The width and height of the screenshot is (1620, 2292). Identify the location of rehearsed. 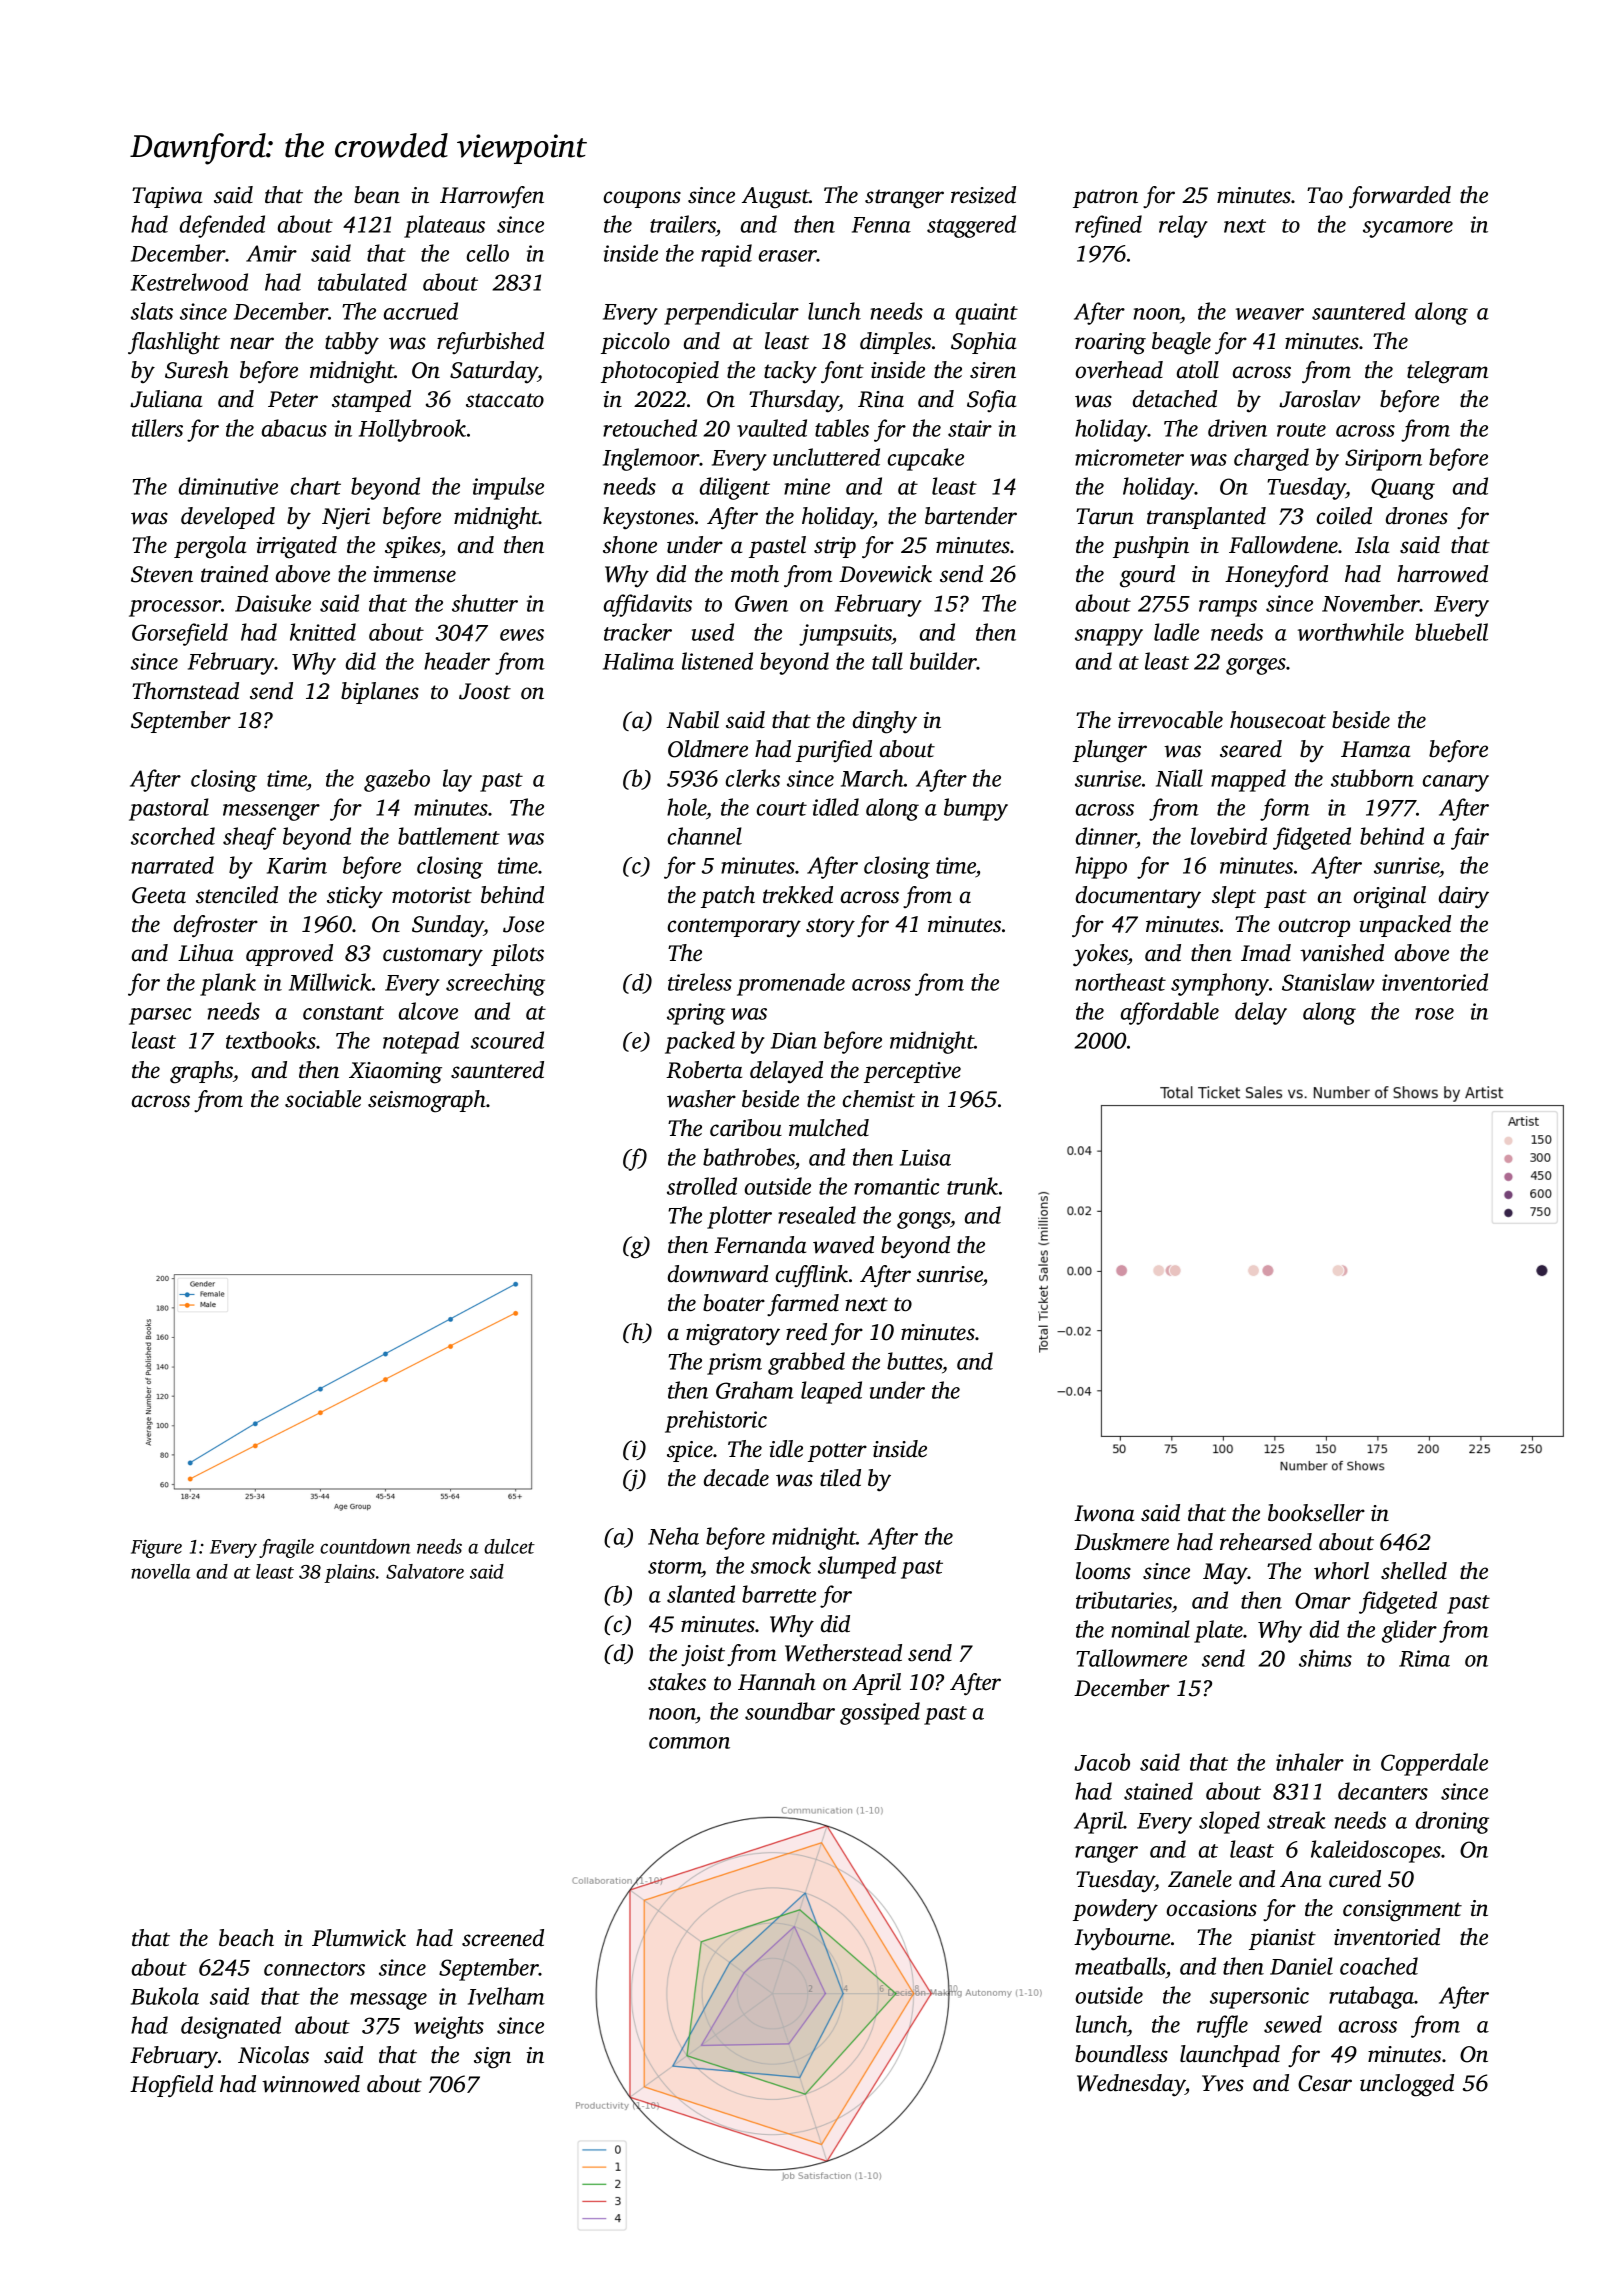
(1266, 1542).
